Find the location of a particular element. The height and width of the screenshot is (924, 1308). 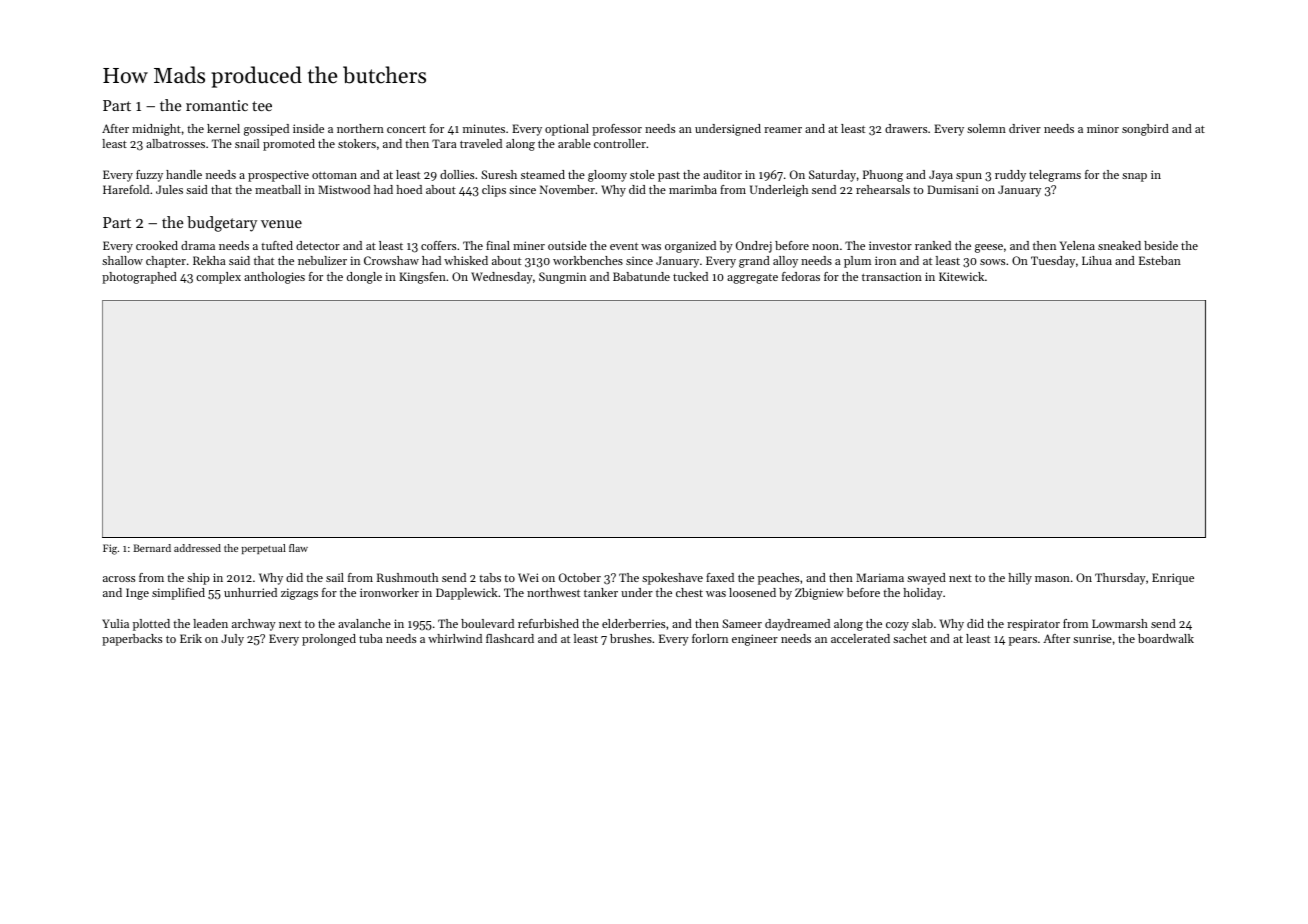

aggregate is located at coordinates (752, 279).
